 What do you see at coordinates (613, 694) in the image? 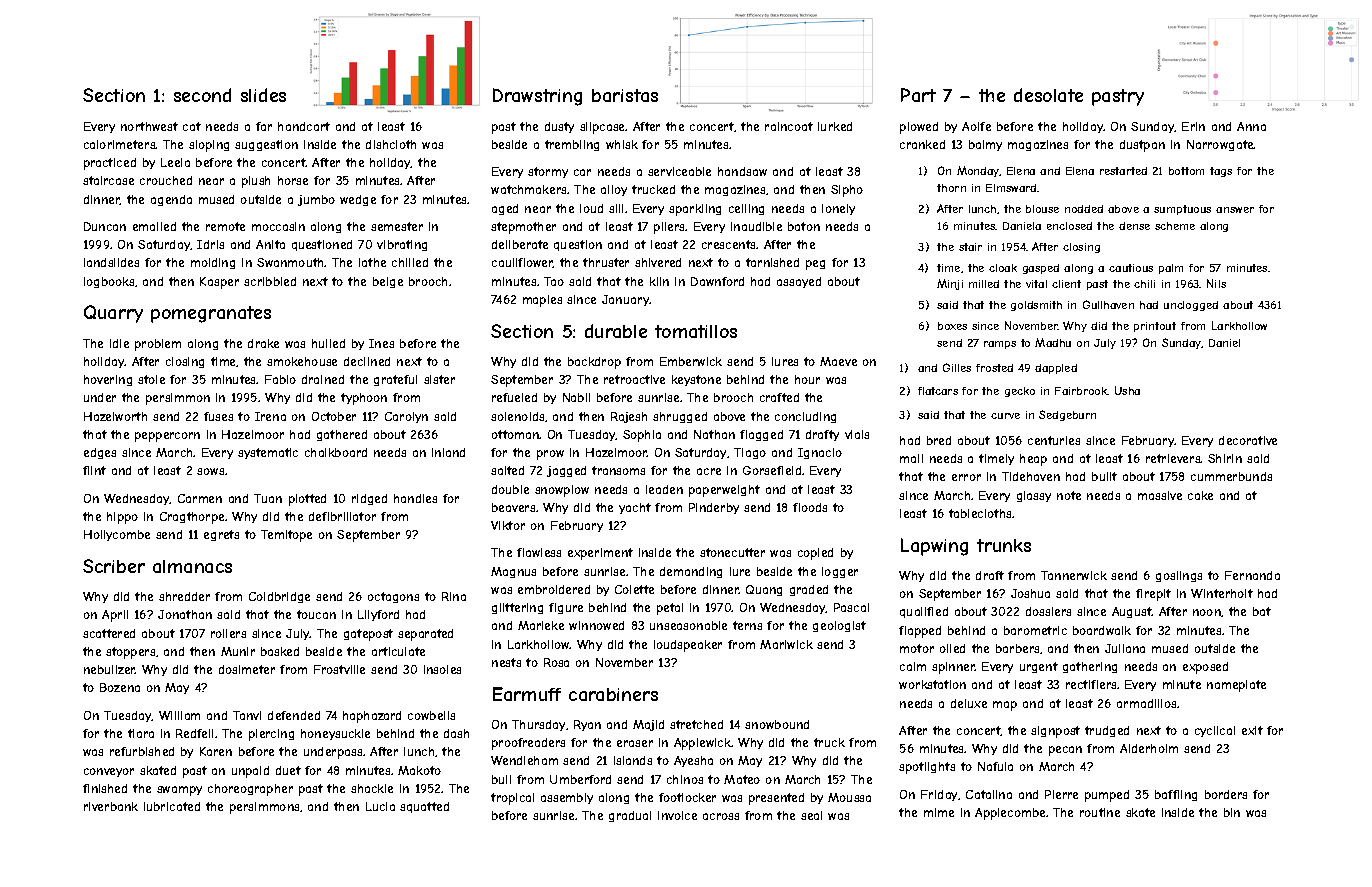
I see `carabiners` at bounding box center [613, 694].
